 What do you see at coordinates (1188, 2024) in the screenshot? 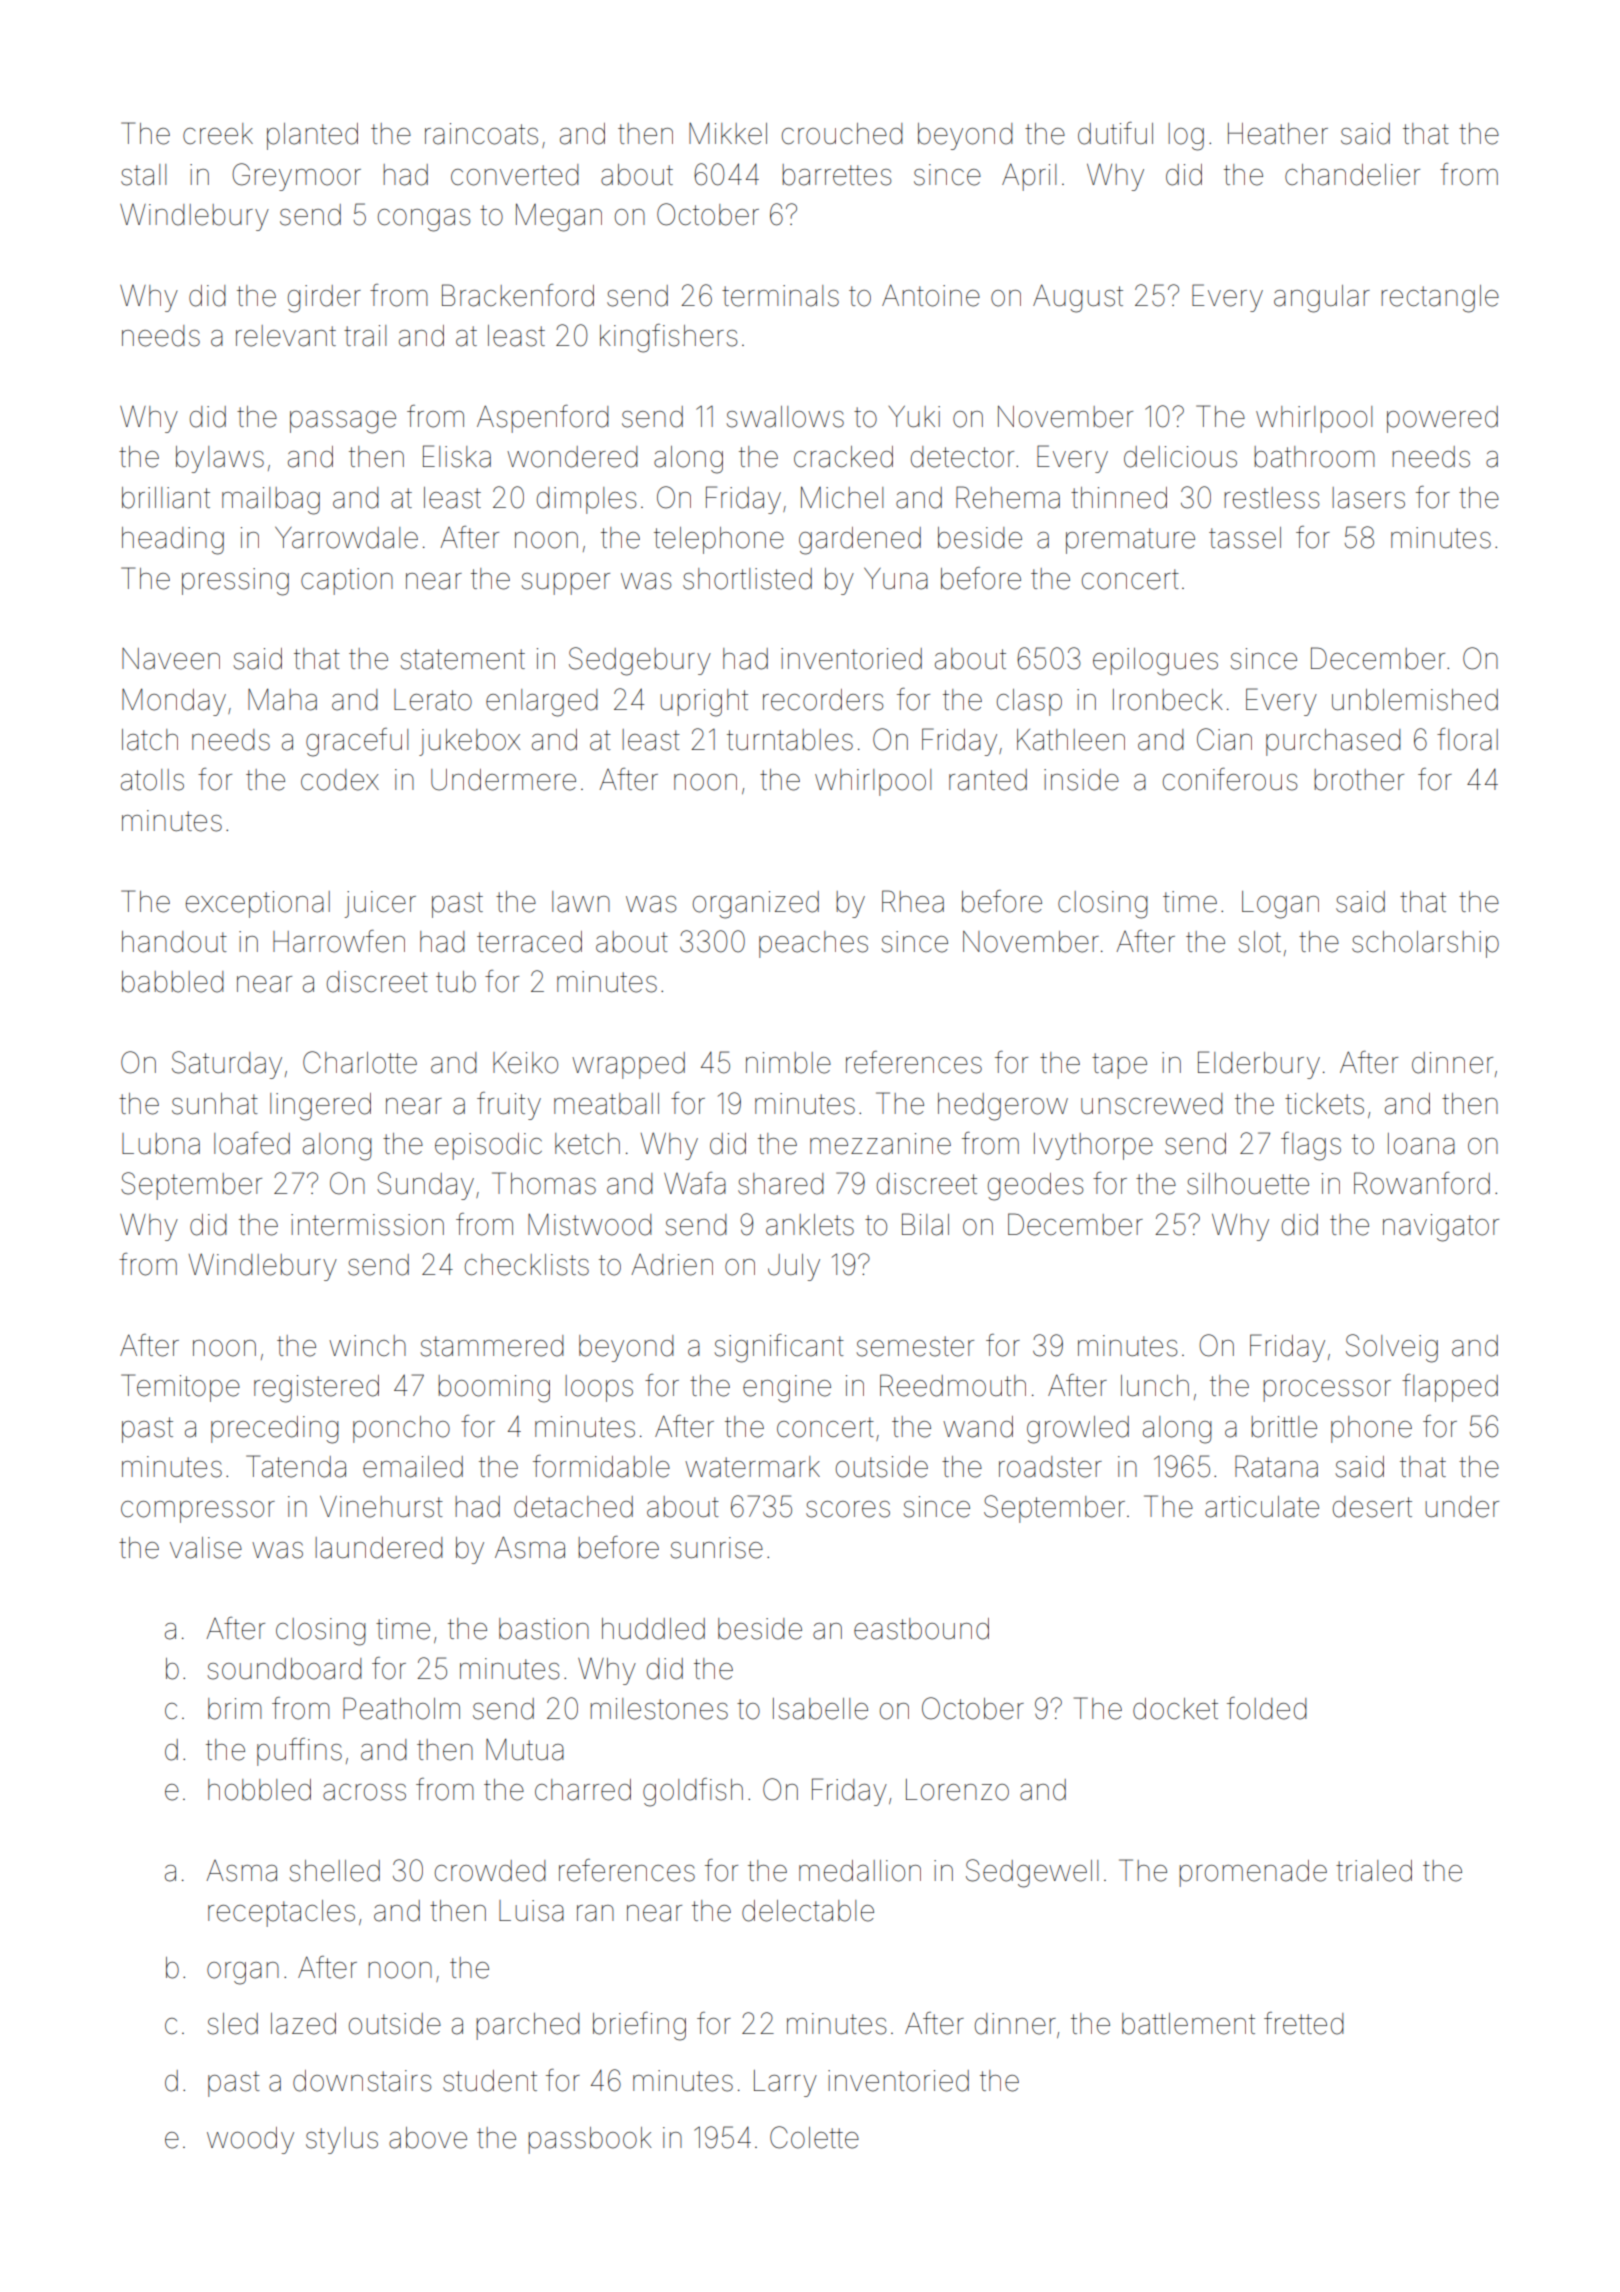
I see `battlement` at bounding box center [1188, 2024].
